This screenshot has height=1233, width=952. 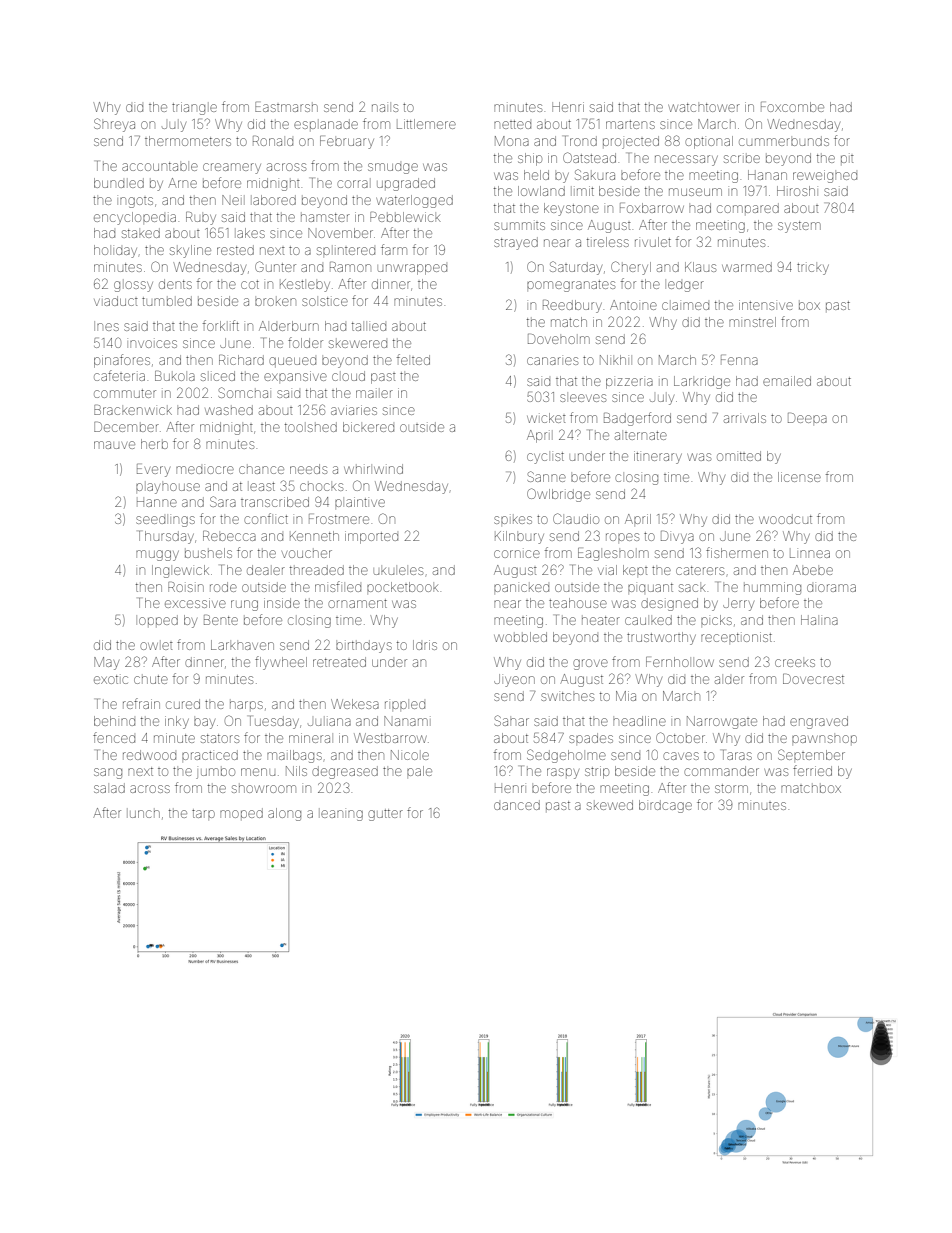 I want to click on storm, so click(x=731, y=788).
